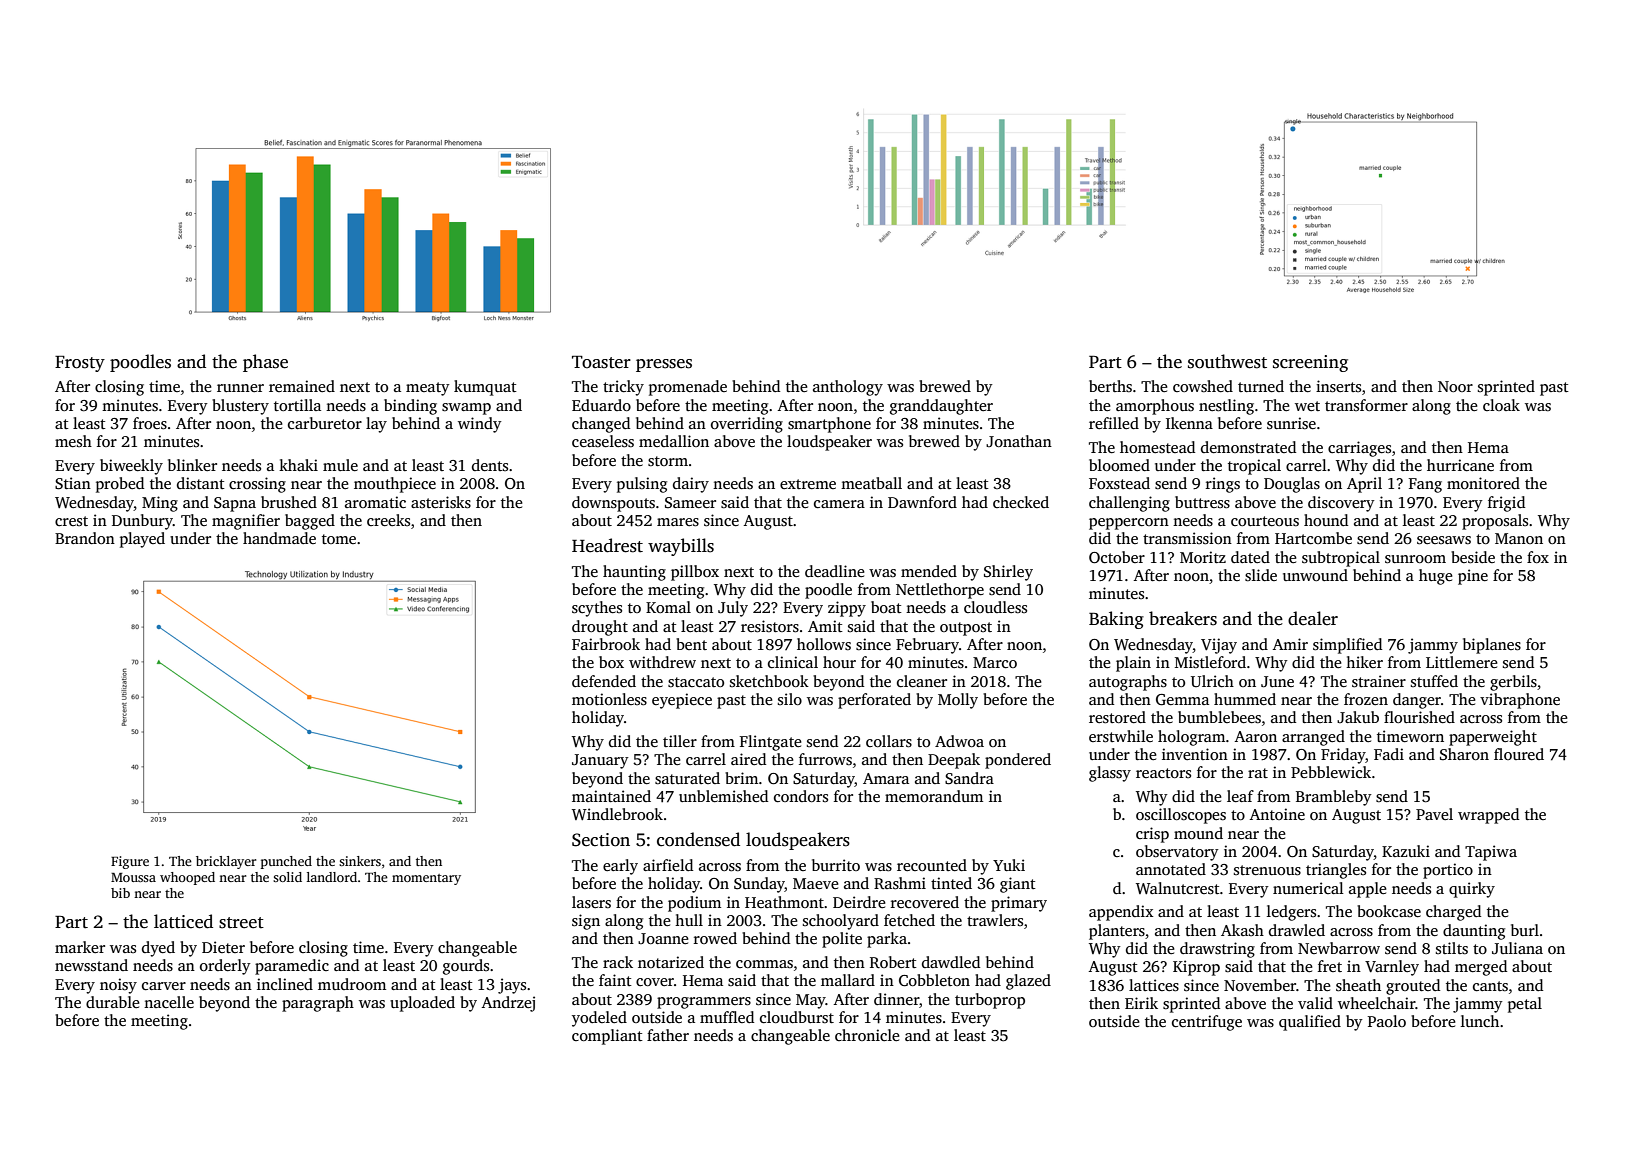  What do you see at coordinates (1226, 407) in the screenshot?
I see `nestling` at bounding box center [1226, 407].
